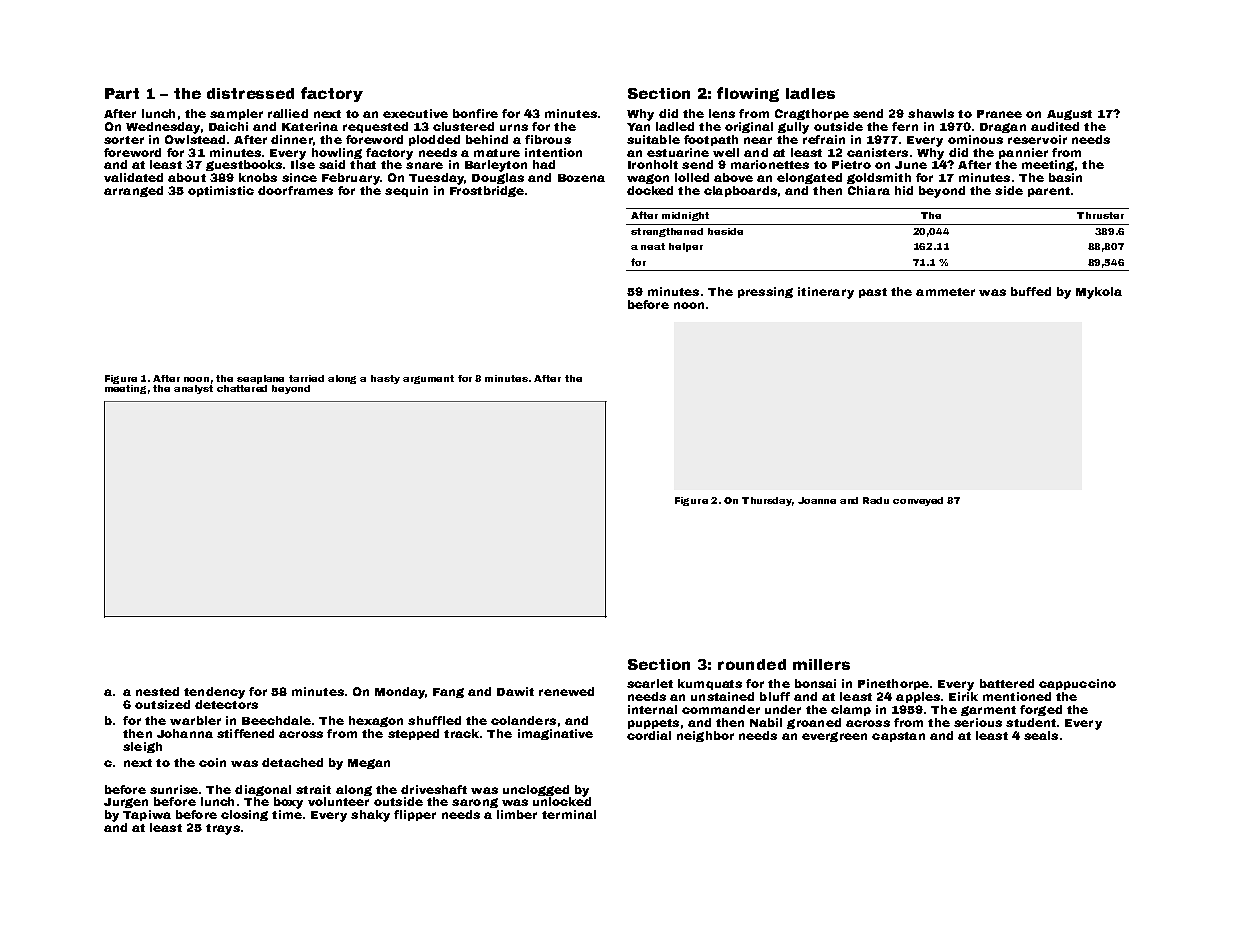  What do you see at coordinates (562, 801) in the page?
I see `unlocked` at bounding box center [562, 801].
